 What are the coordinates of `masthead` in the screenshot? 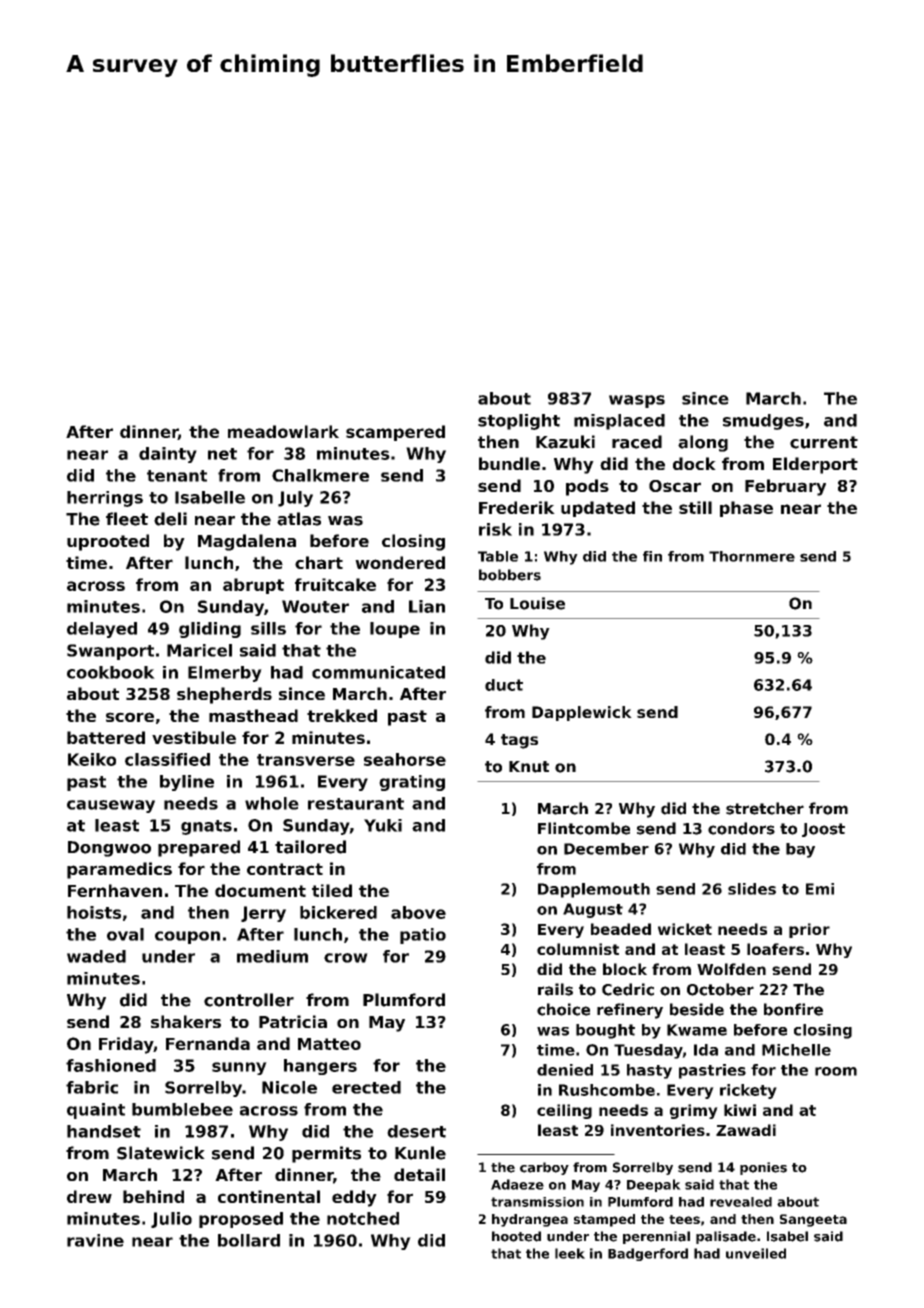 It's located at (253, 715).
